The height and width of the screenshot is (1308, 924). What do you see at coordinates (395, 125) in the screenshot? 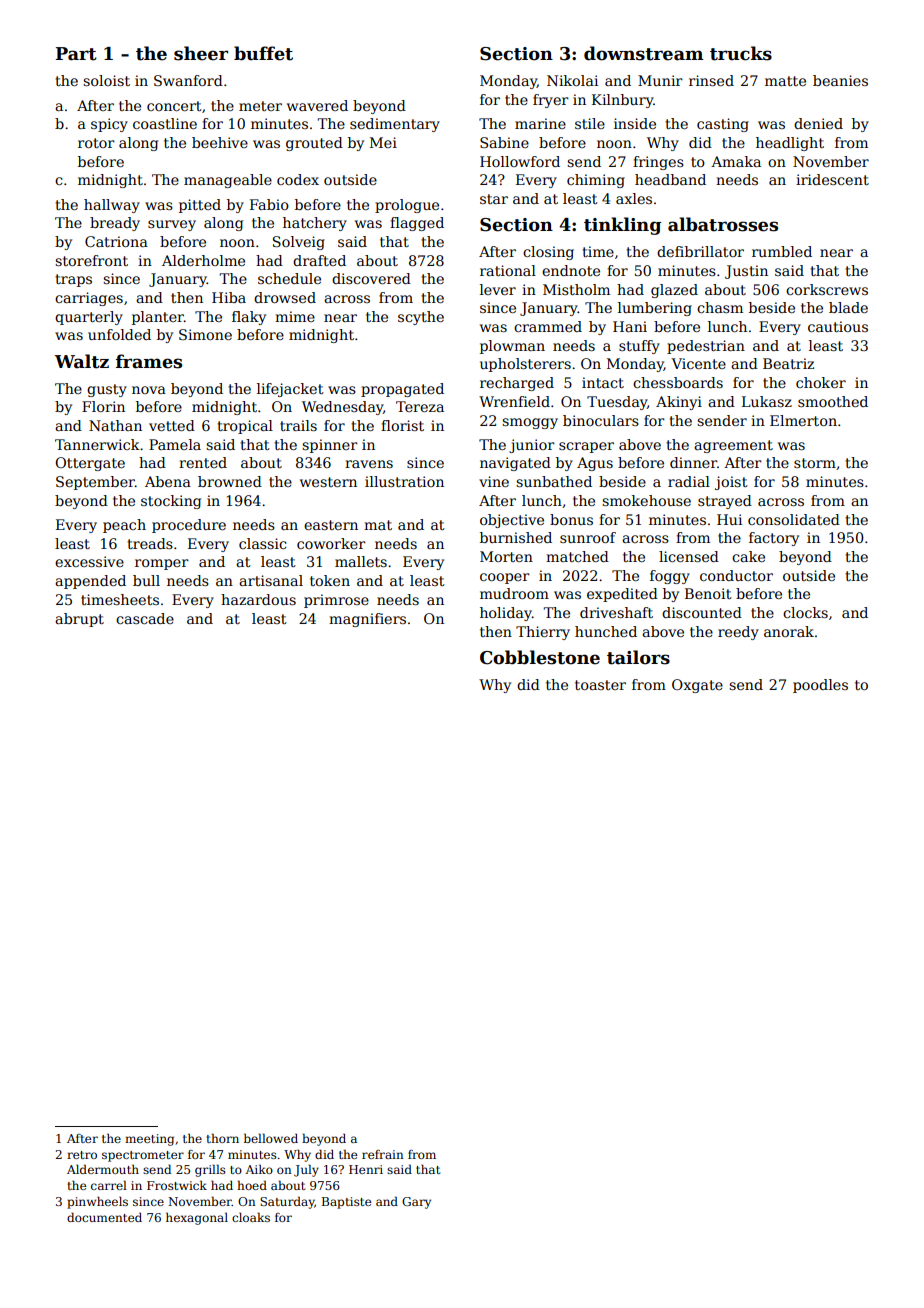
I see `sedimentary` at bounding box center [395, 125].
